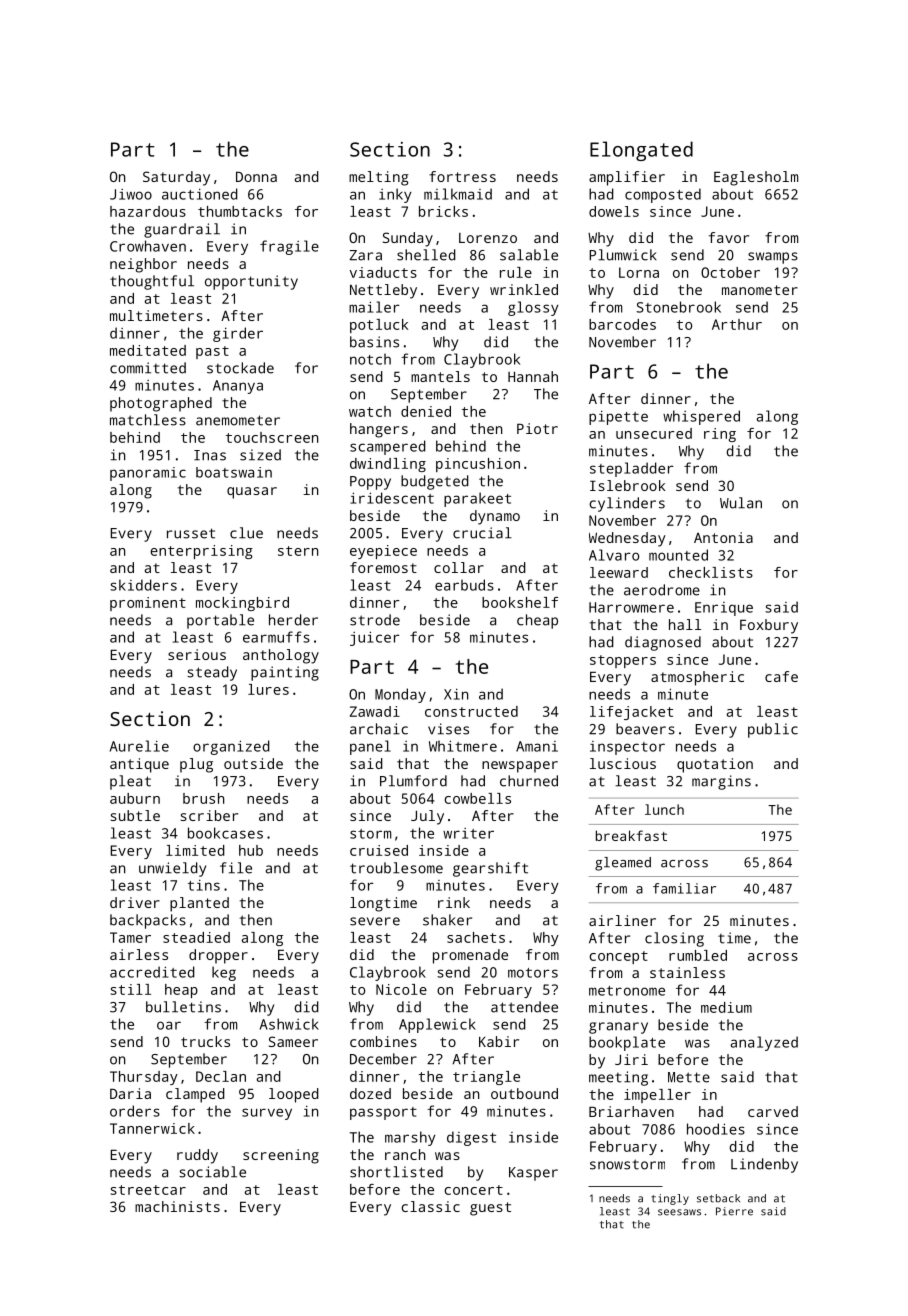  What do you see at coordinates (490, 1209) in the screenshot?
I see `guest` at bounding box center [490, 1209].
